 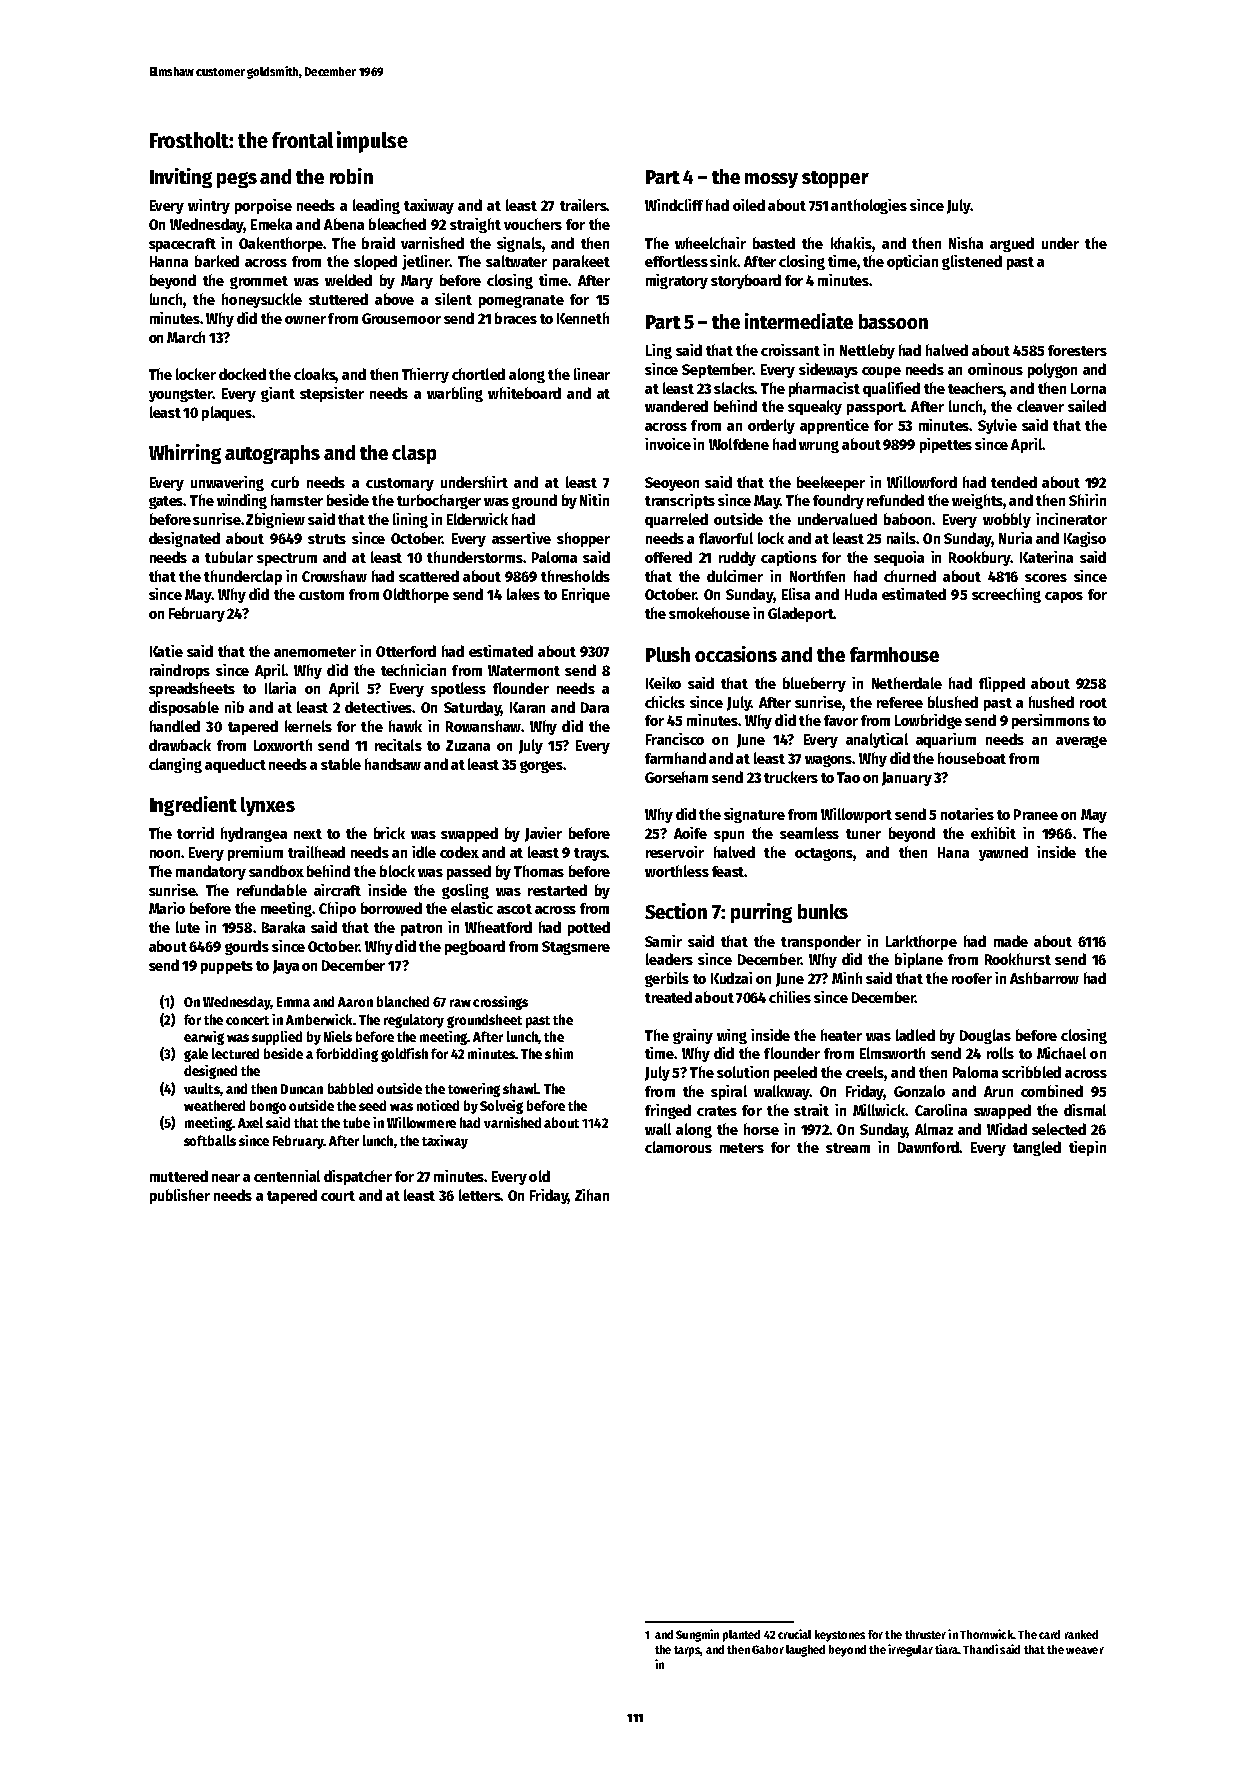 What do you see at coordinates (1085, 1650) in the screenshot?
I see `weaver` at bounding box center [1085, 1650].
